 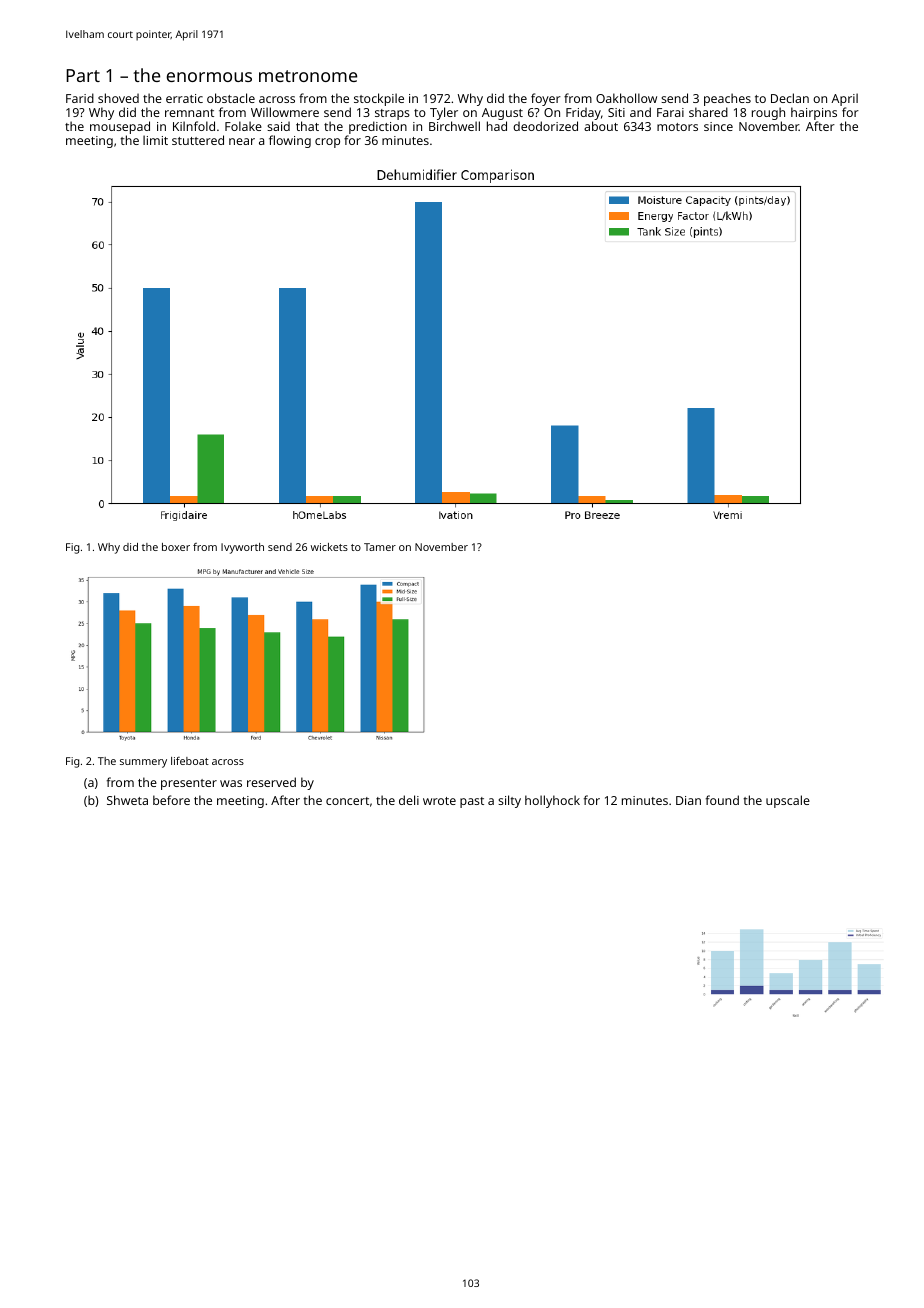 I want to click on Dian, so click(x=688, y=800).
